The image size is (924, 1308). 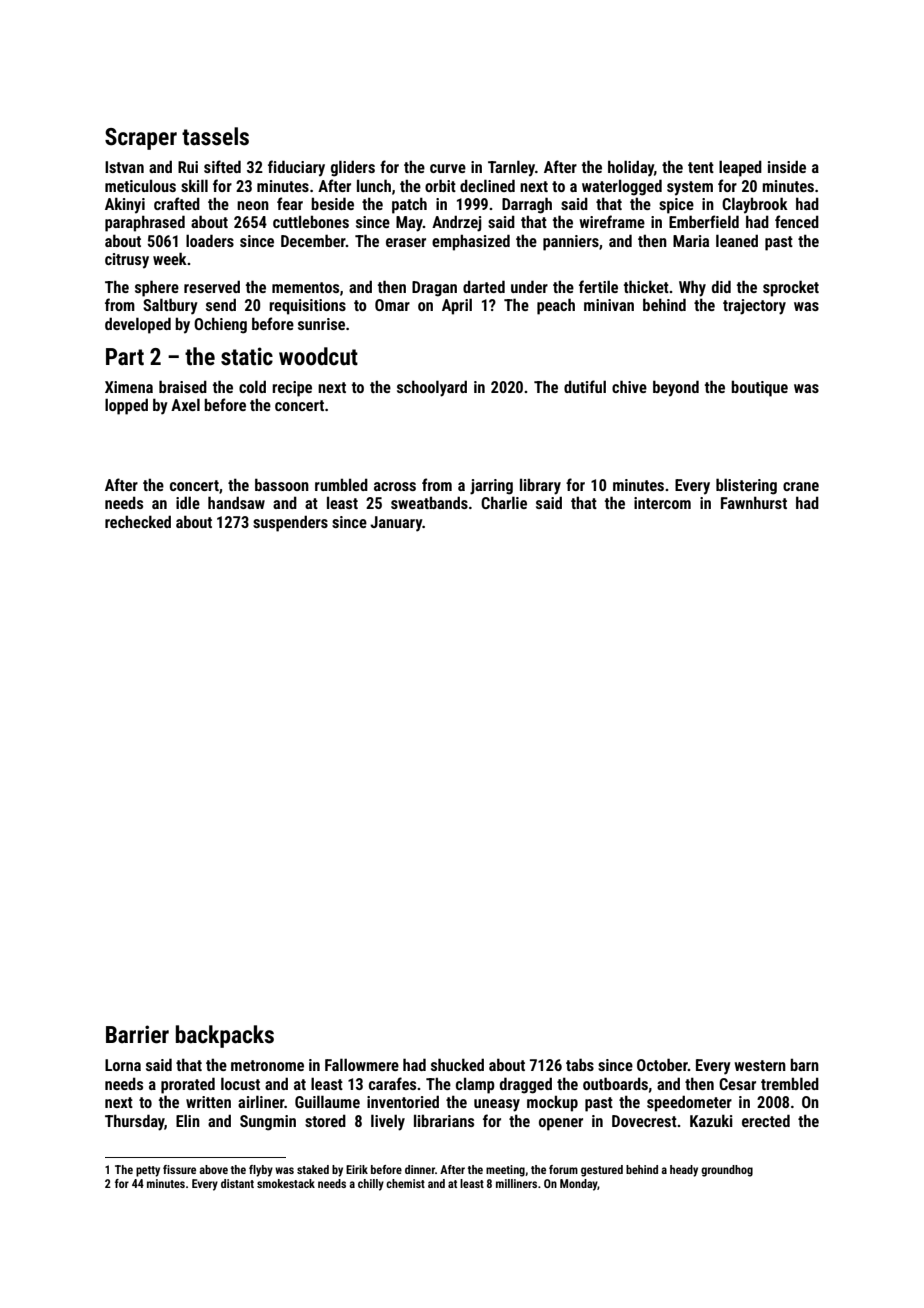 I want to click on inside, so click(x=787, y=166).
